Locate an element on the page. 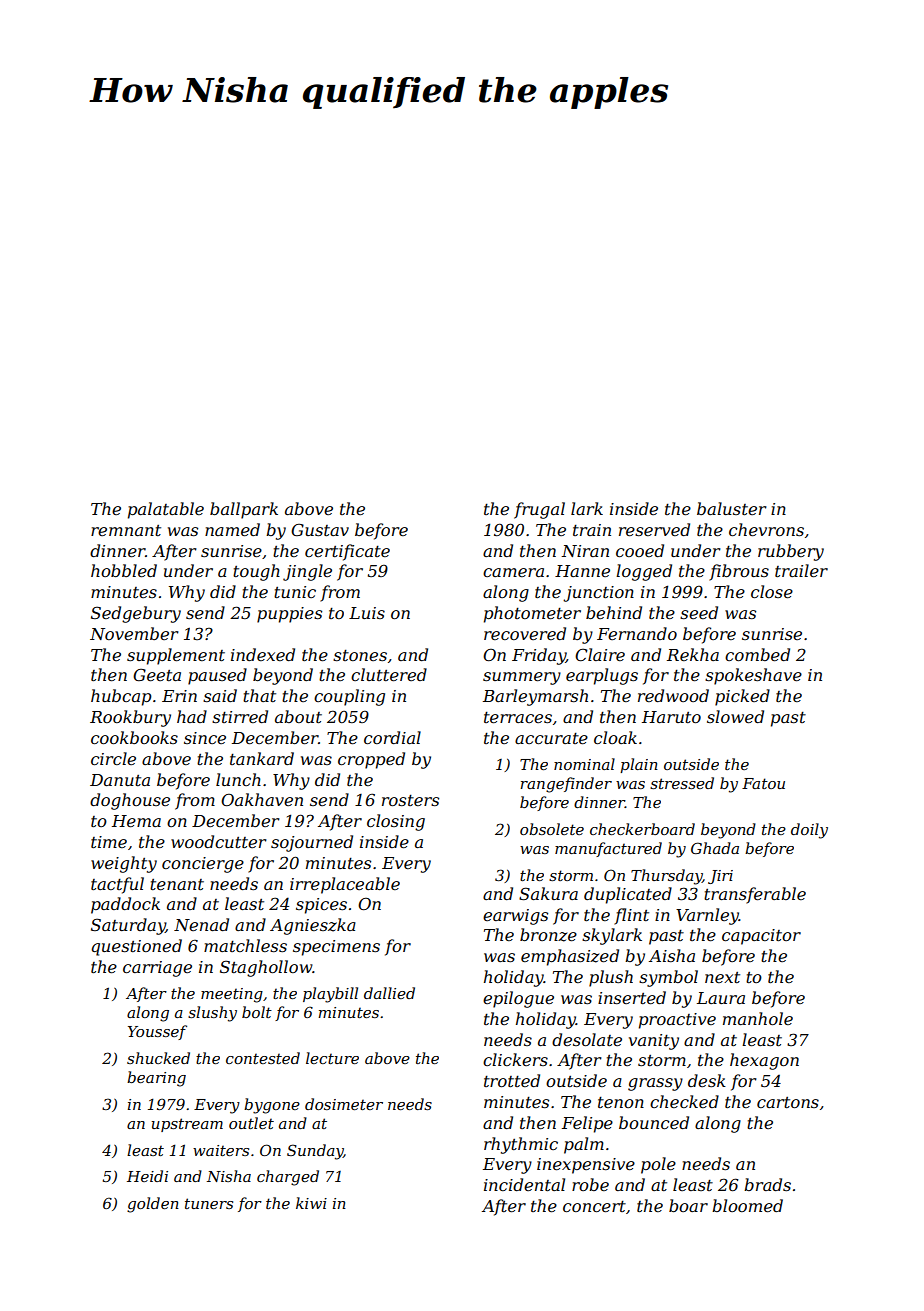 The width and height of the page is (924, 1311). cartons is located at coordinates (788, 1102).
